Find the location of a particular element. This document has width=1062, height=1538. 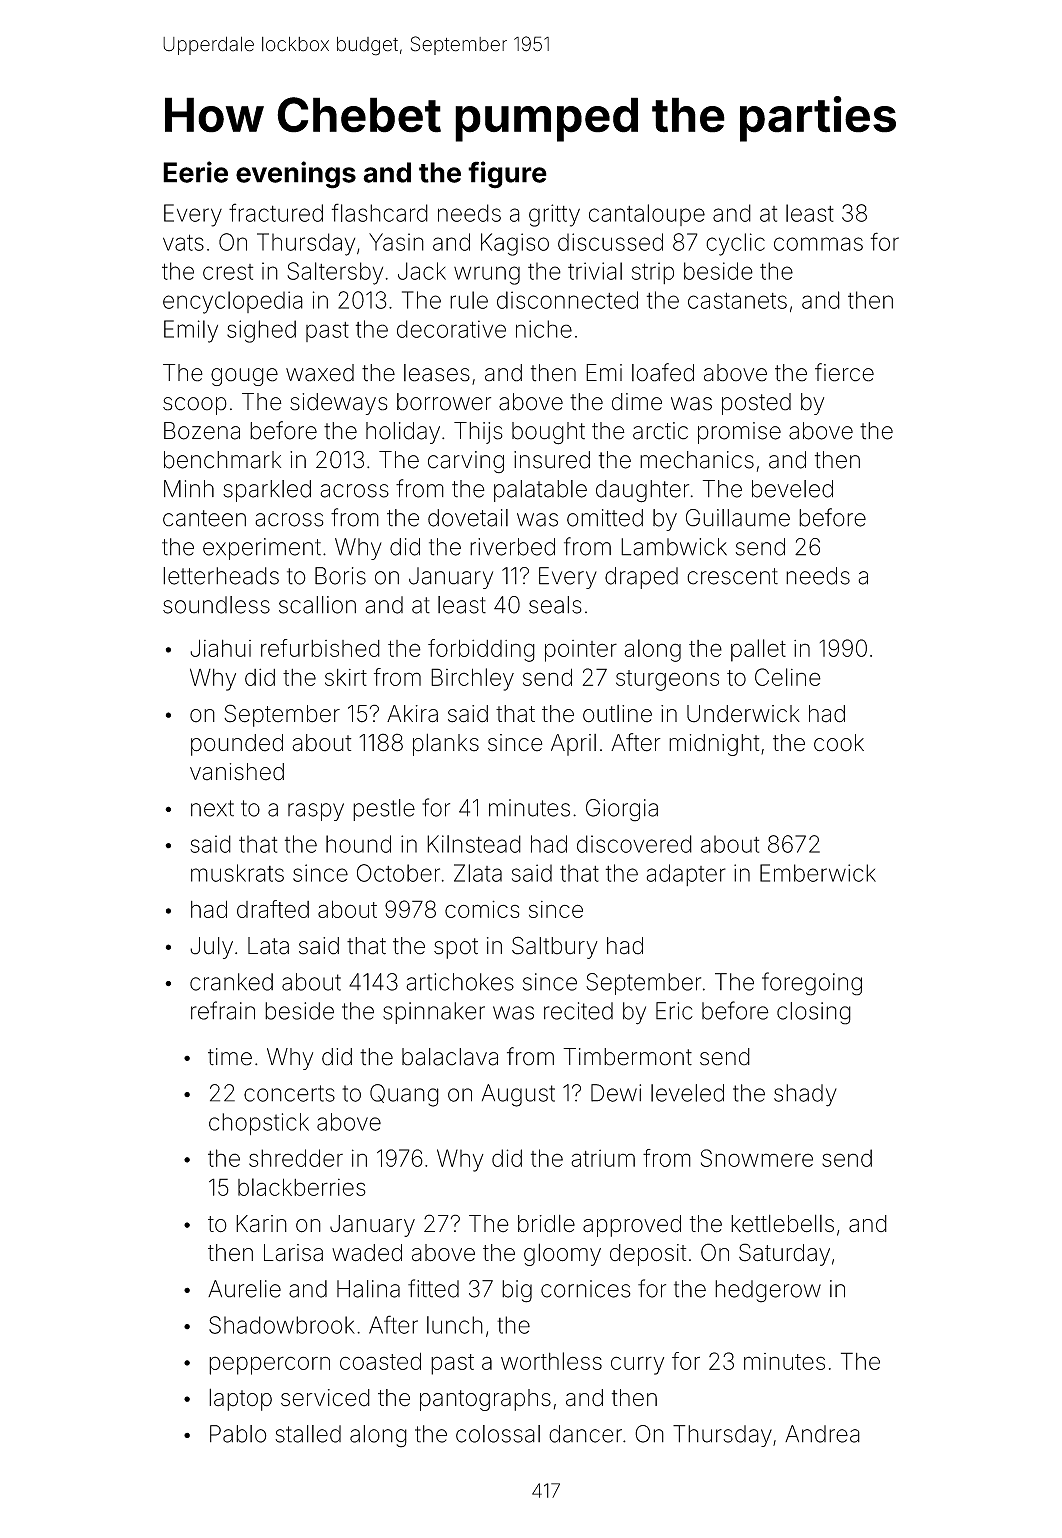

letterheads is located at coordinates (221, 576).
